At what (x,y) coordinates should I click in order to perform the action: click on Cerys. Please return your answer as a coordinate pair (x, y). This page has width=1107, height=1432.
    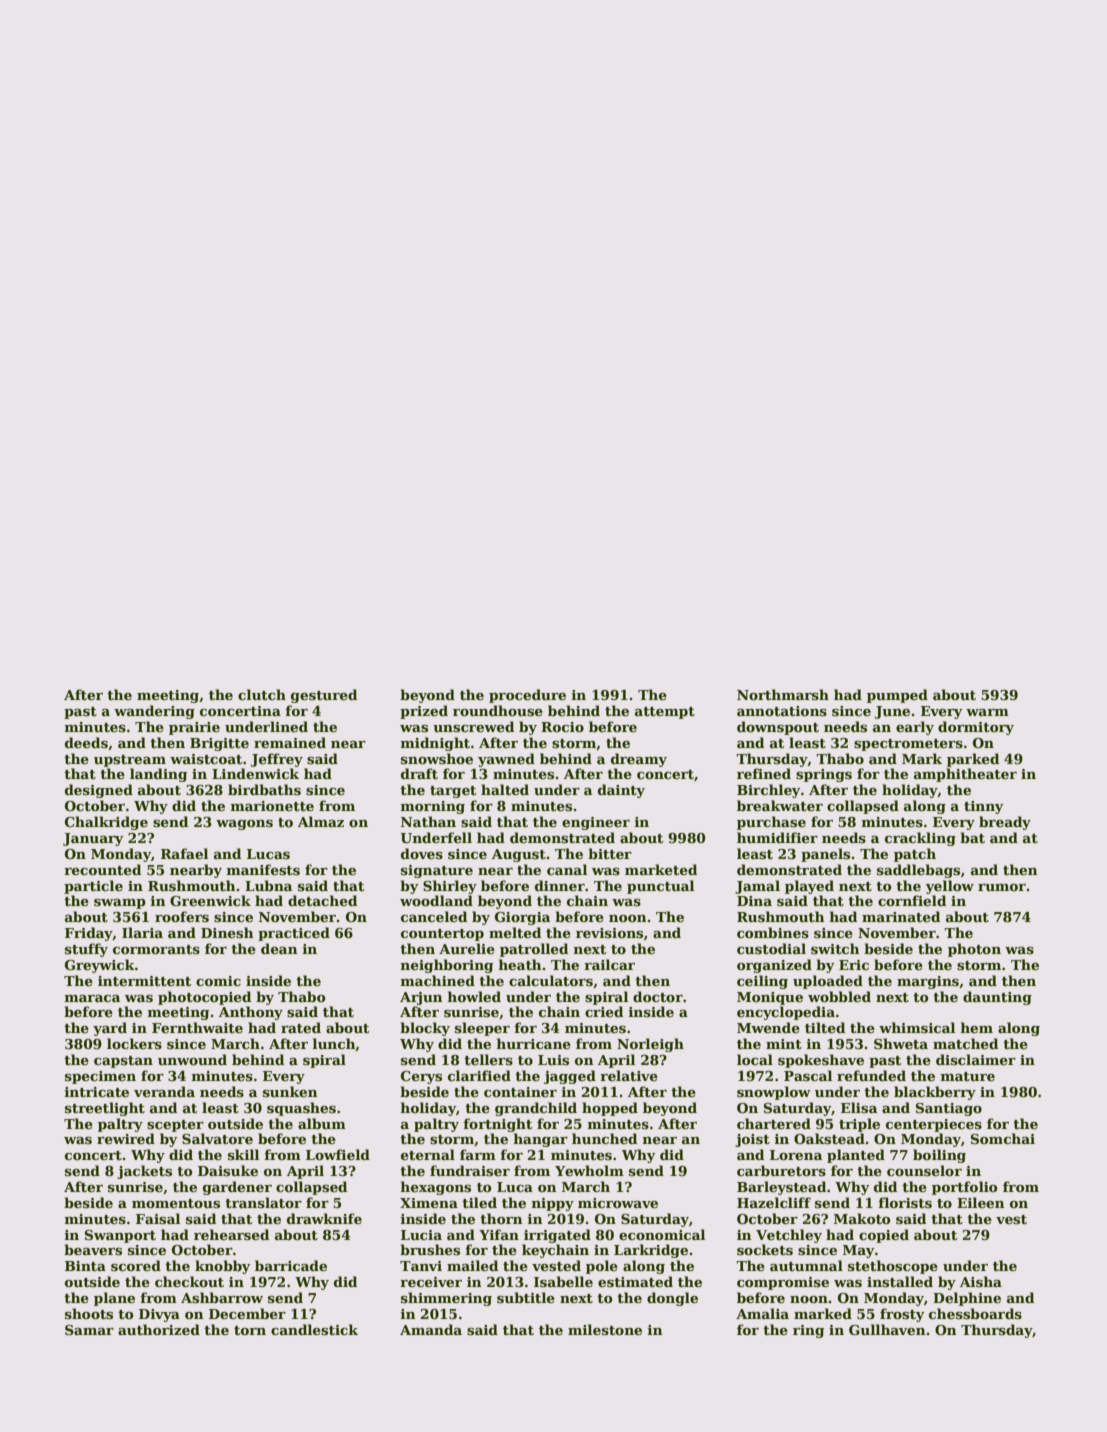
    Looking at the image, I should click on (421, 1077).
